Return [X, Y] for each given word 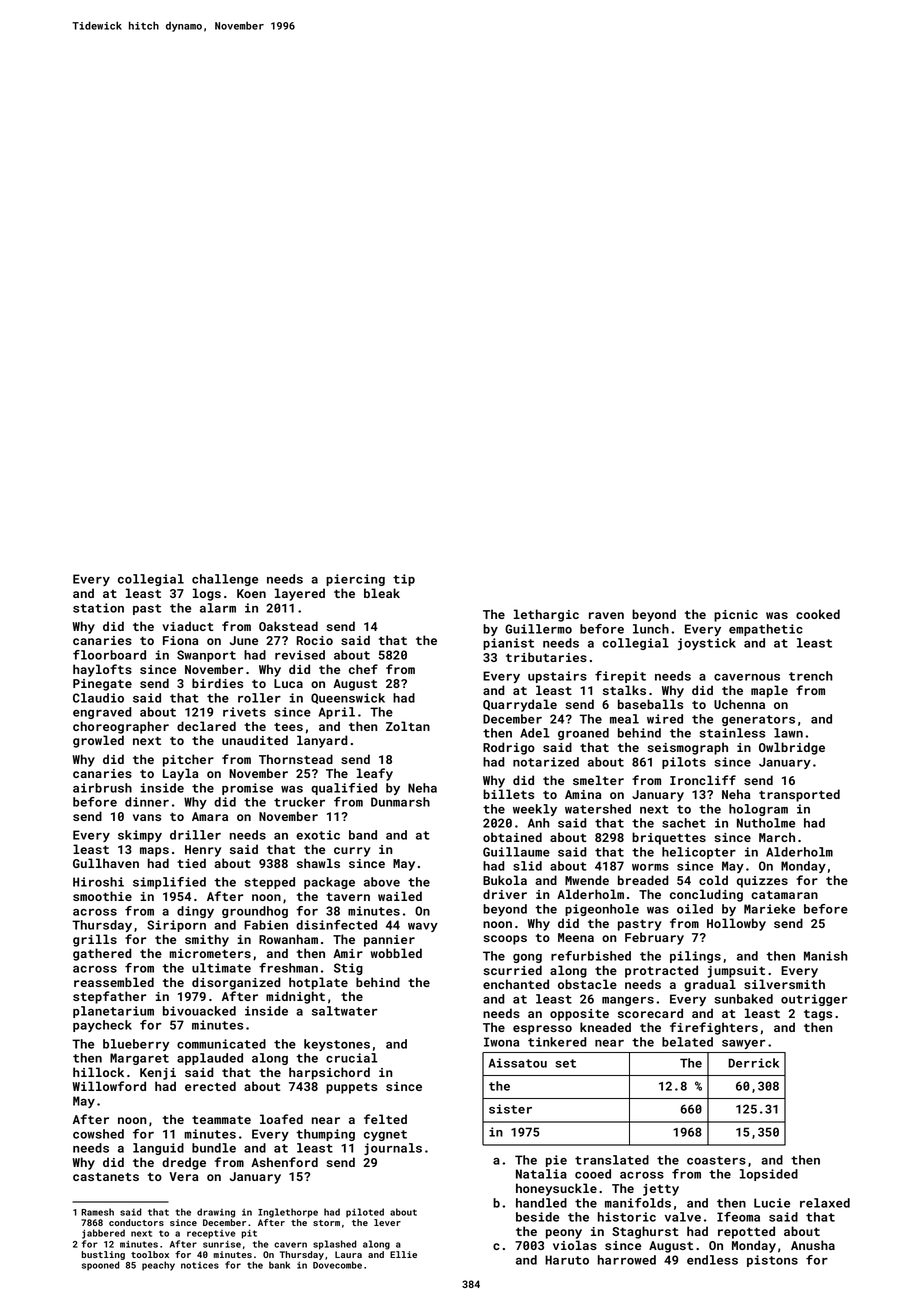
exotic [318, 835]
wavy [423, 927]
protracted [661, 971]
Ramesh [97, 1212]
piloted [365, 1213]
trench [811, 676]
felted [385, 1119]
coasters [716, 1160]
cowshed [98, 1134]
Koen [251, 593]
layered [300, 594]
